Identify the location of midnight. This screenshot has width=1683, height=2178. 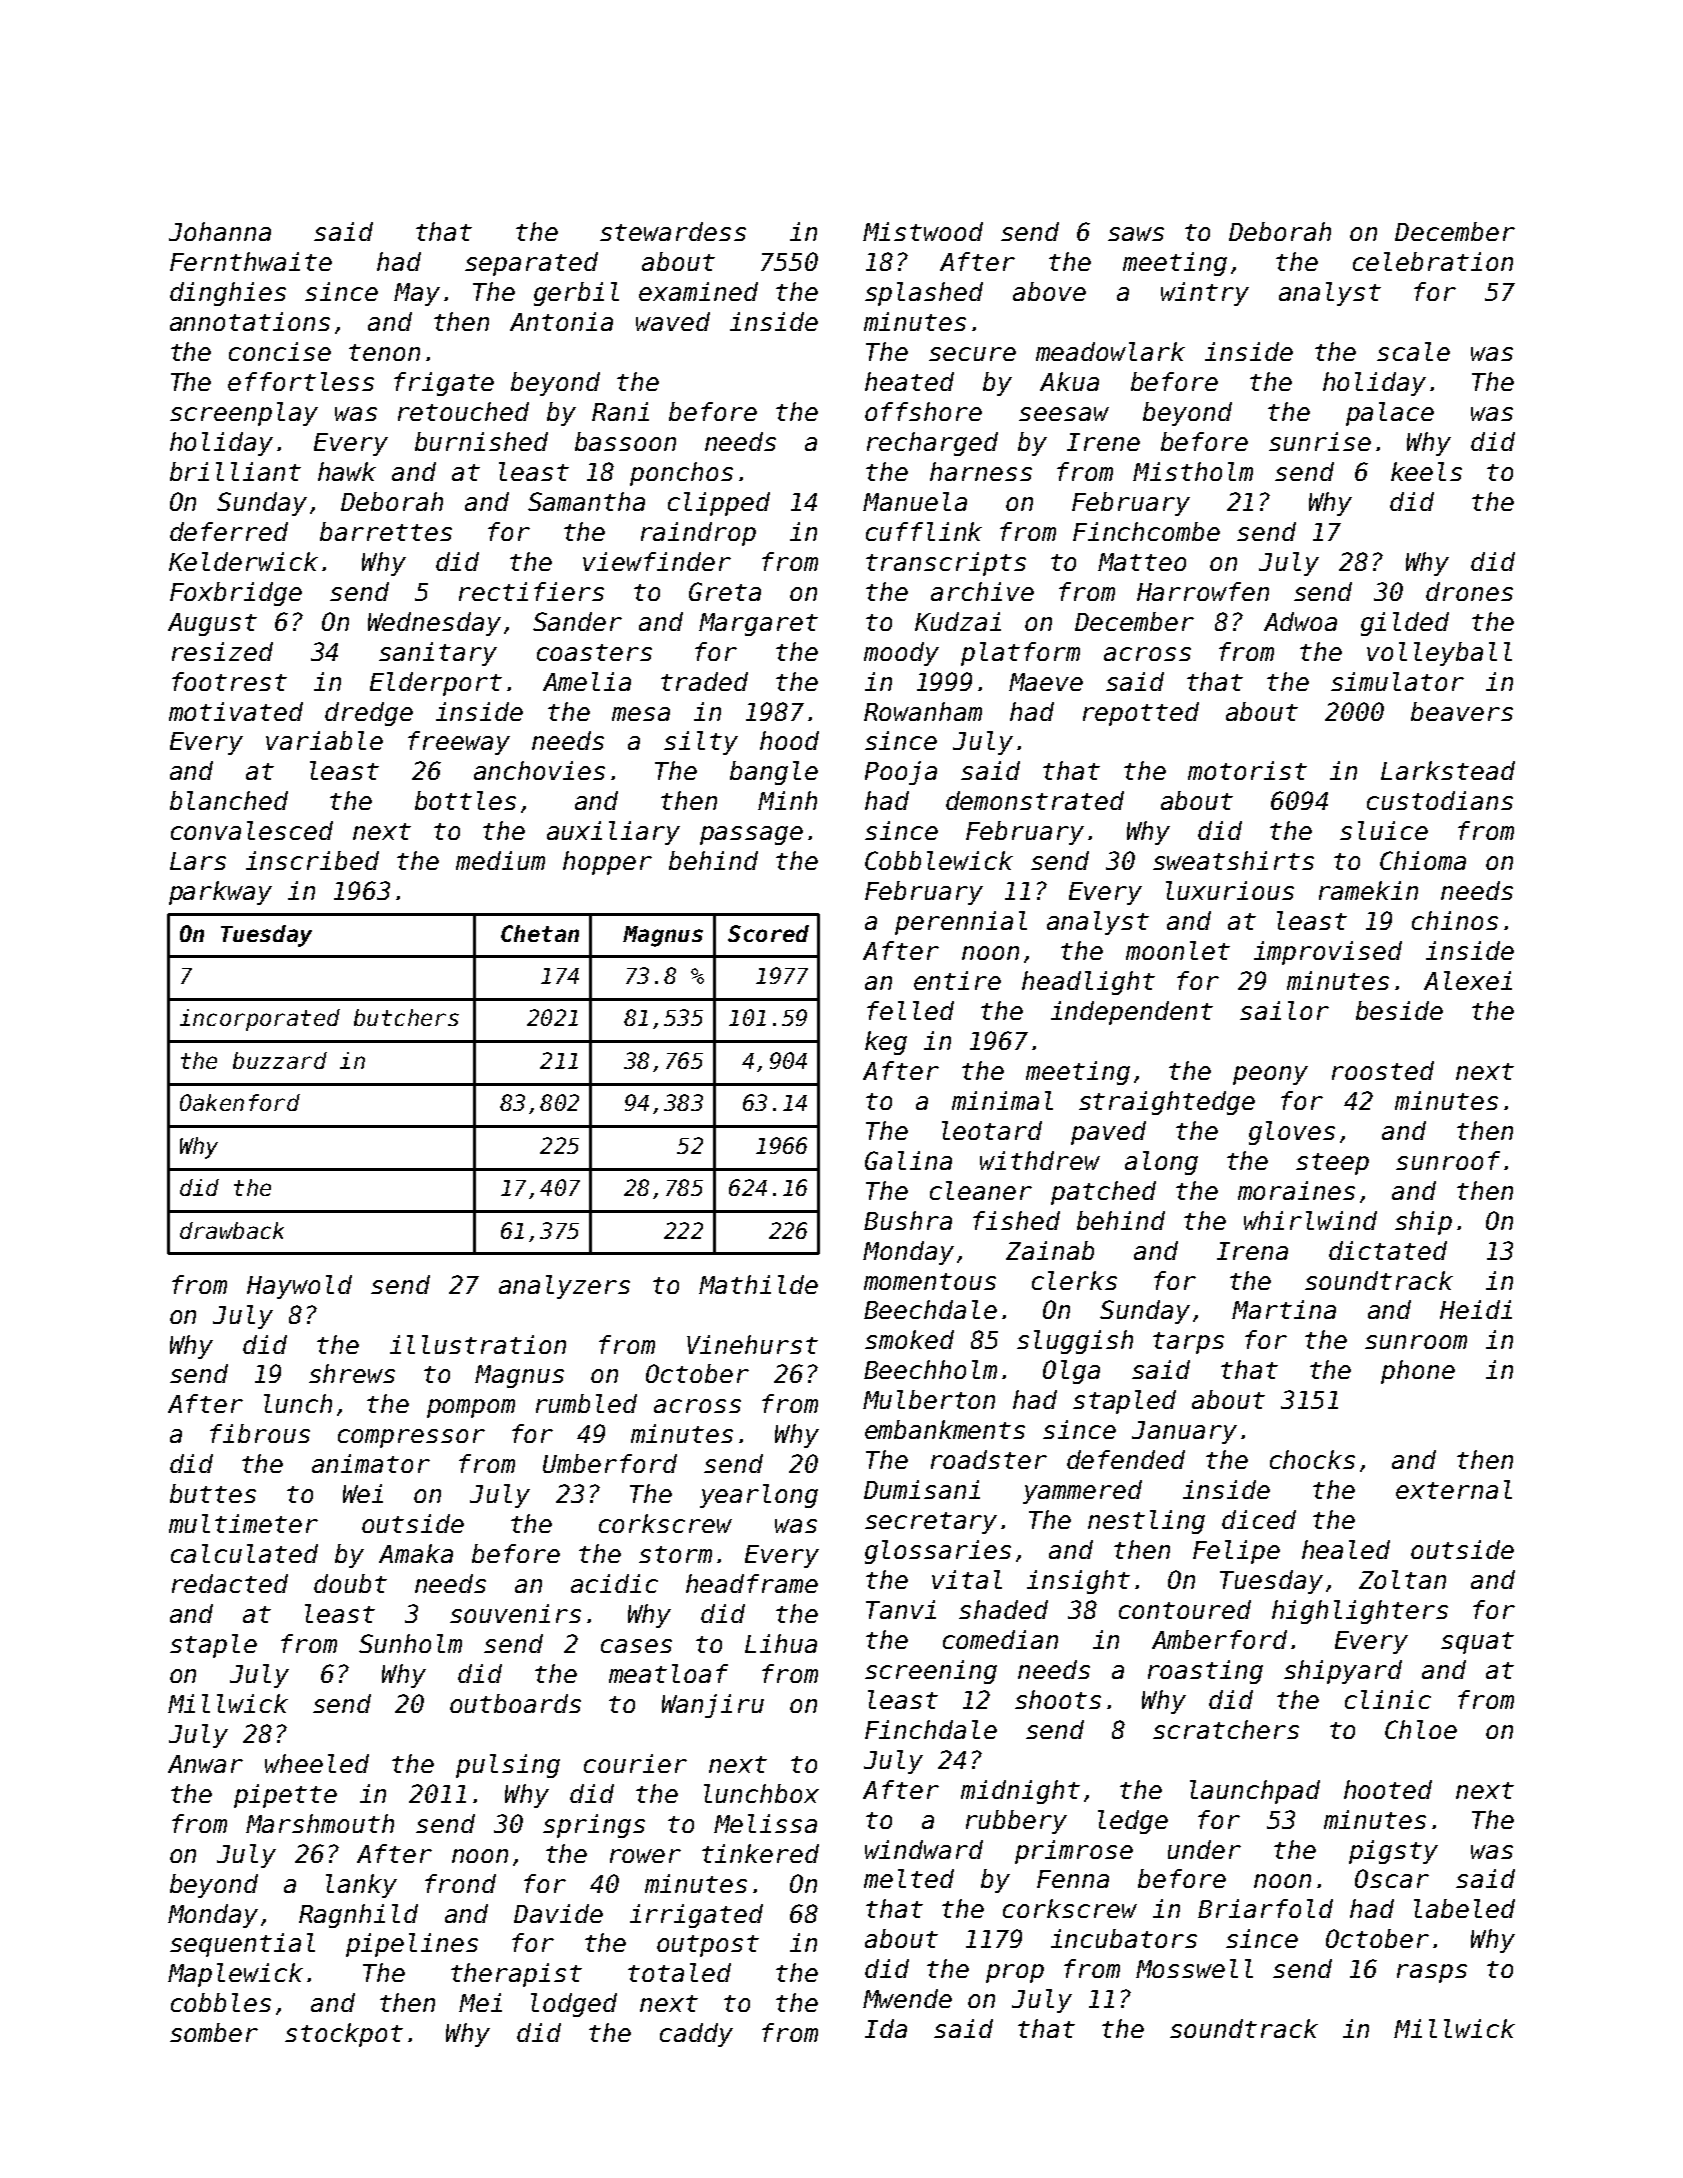
(1020, 1792).
